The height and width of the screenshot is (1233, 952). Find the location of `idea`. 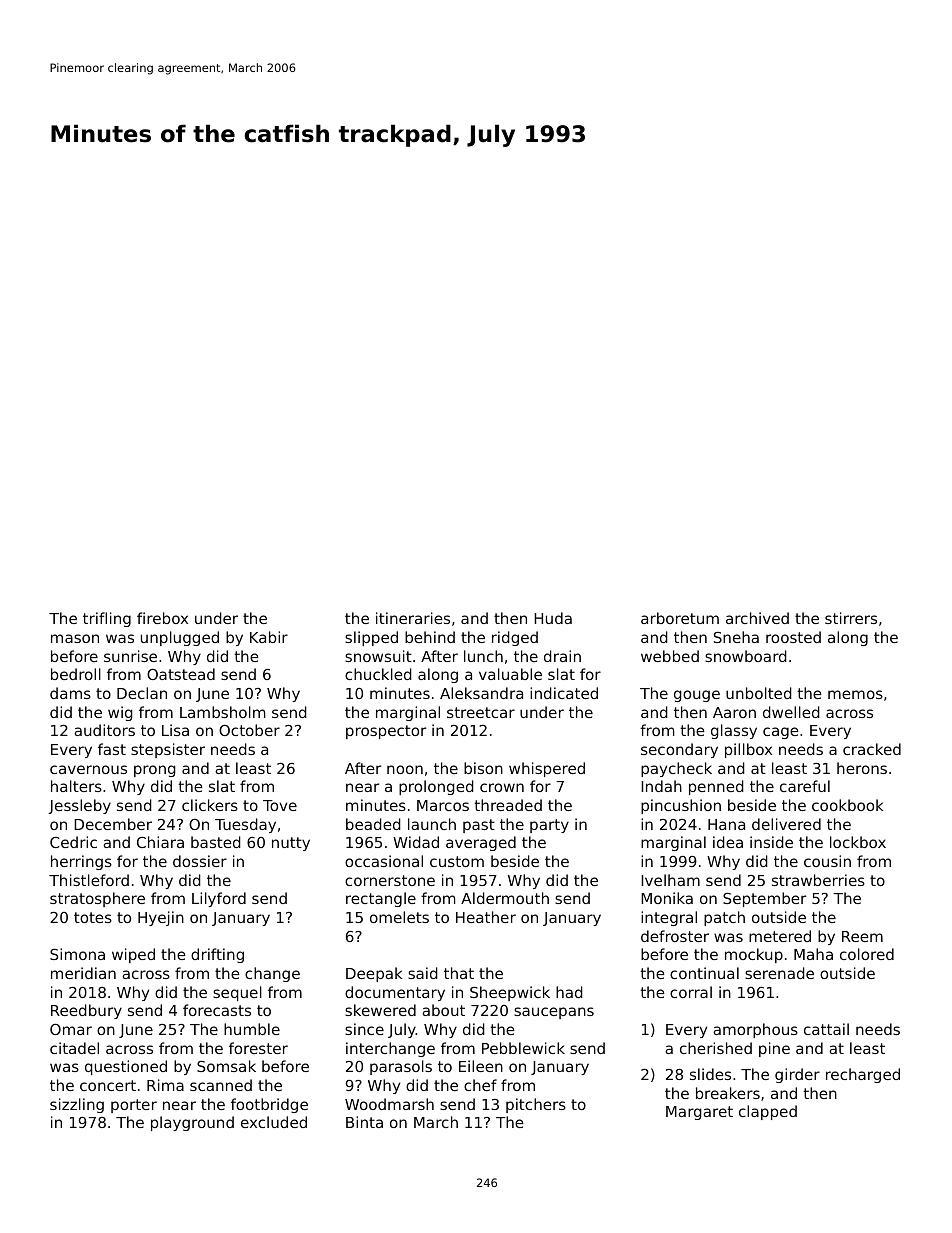

idea is located at coordinates (728, 842).
